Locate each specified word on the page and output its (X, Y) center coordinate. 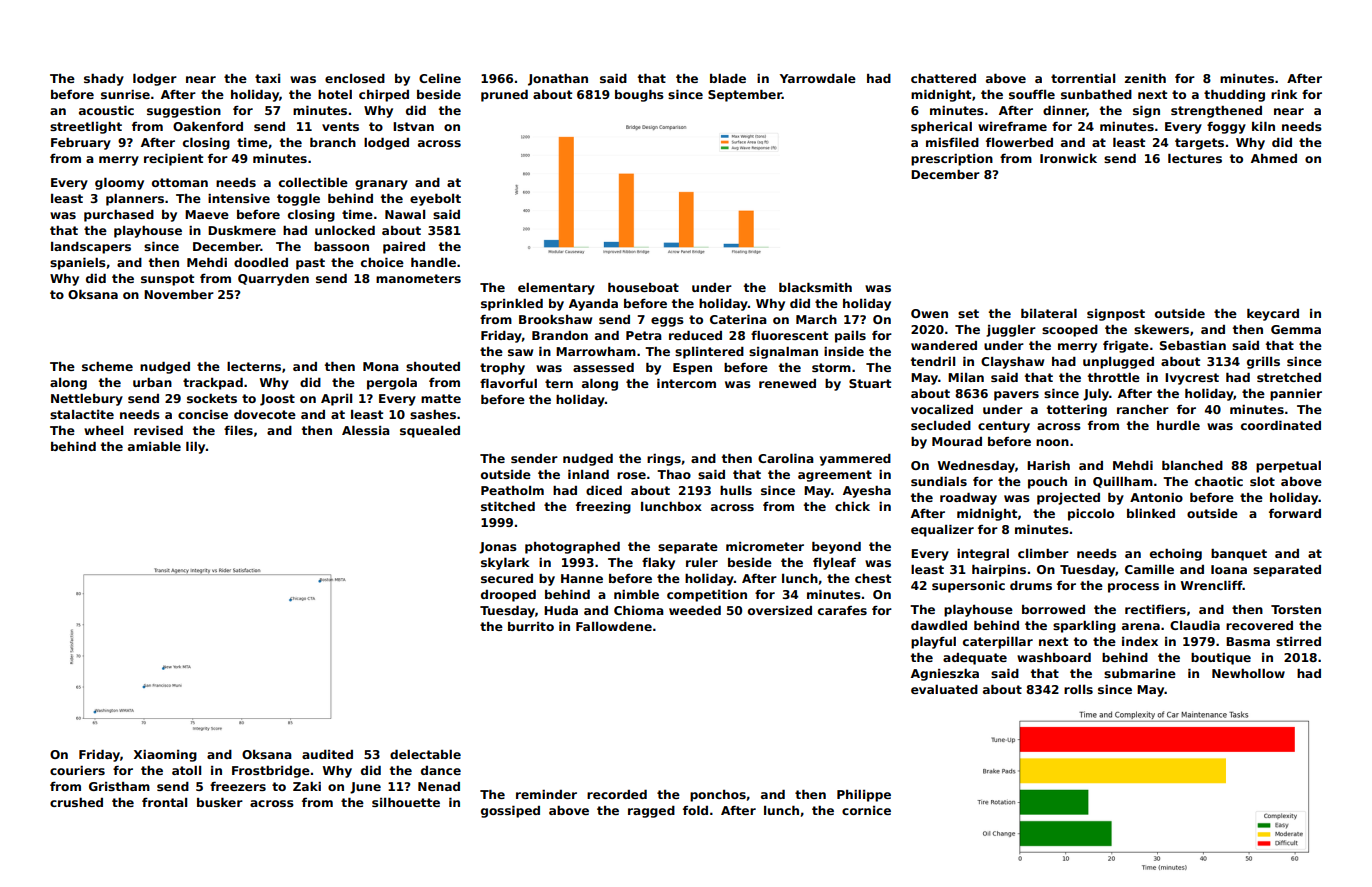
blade (728, 78)
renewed (787, 383)
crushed (76, 802)
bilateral (1049, 313)
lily (195, 448)
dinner (1065, 111)
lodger (155, 80)
